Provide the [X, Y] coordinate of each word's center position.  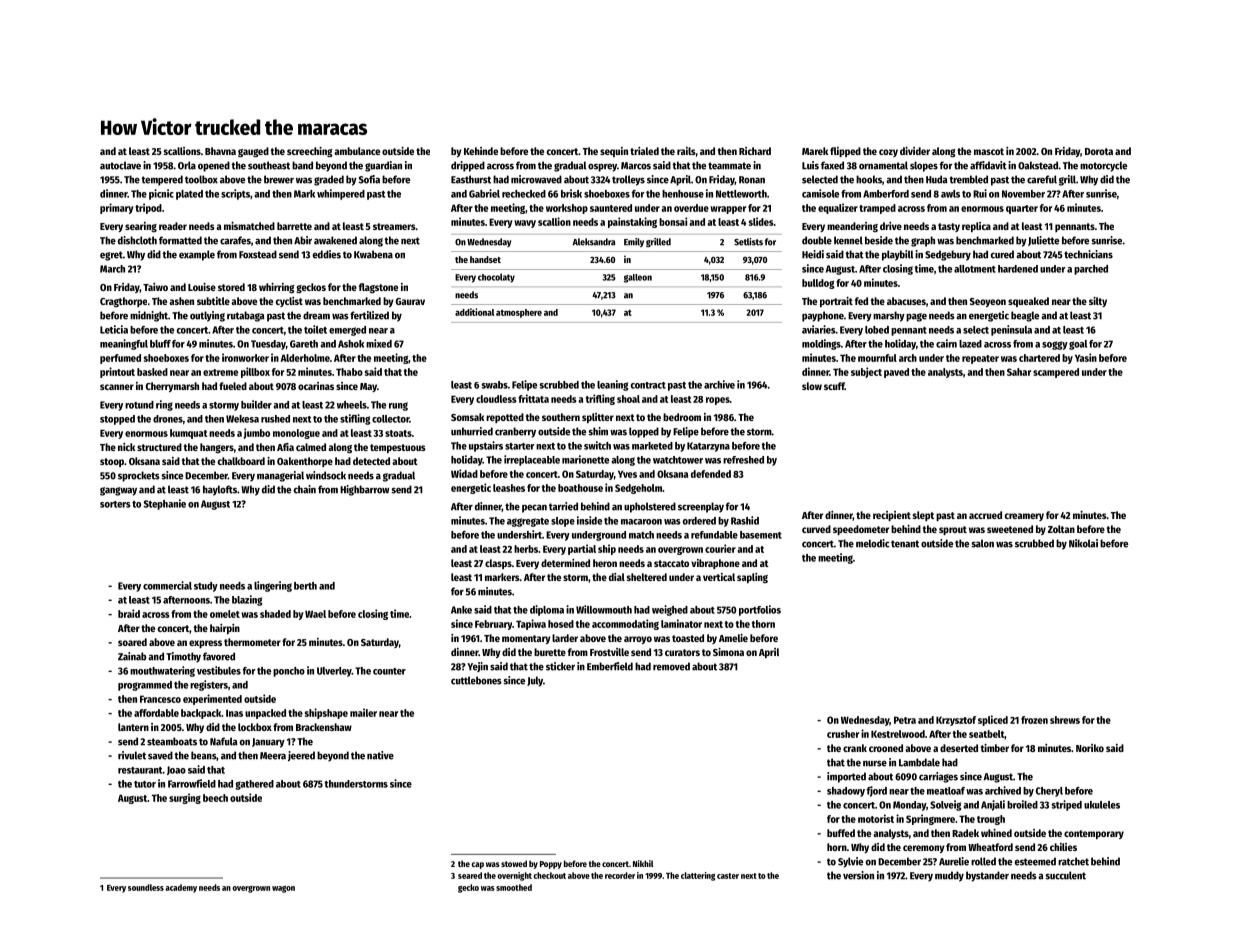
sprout [953, 530]
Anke [461, 610]
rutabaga [246, 316]
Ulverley [334, 672]
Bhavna [220, 151]
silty [1098, 302]
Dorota [1099, 151]
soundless [146, 887]
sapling [752, 578]
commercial [167, 585]
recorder [620, 875]
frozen [1034, 720]
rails [686, 151]
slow [812, 386]
